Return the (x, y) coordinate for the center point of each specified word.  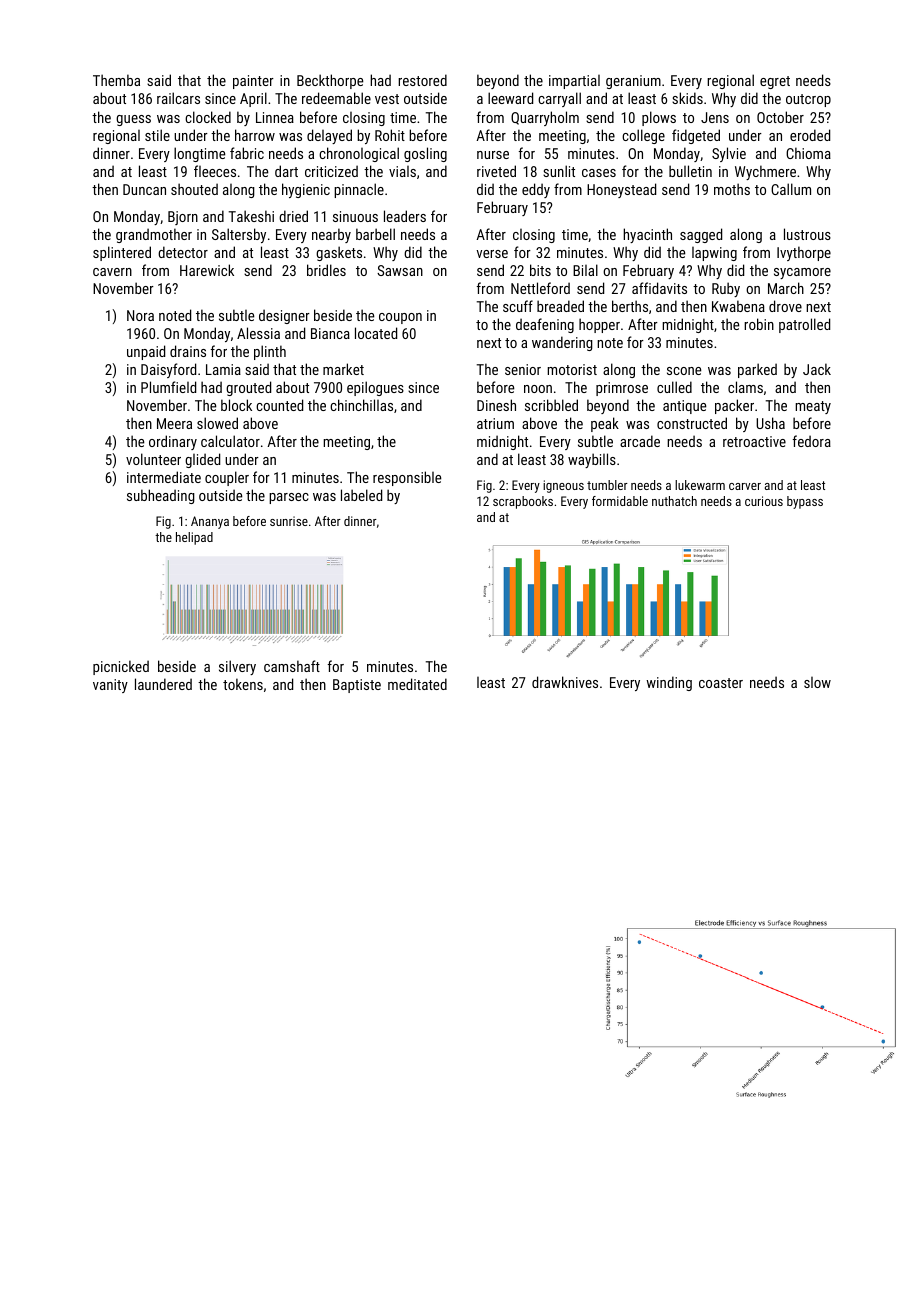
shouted (194, 189)
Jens (715, 117)
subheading (161, 496)
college (643, 136)
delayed (329, 136)
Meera (174, 423)
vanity (110, 686)
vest (387, 99)
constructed (692, 423)
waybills (592, 460)
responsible (407, 478)
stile (157, 135)
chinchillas (361, 405)
